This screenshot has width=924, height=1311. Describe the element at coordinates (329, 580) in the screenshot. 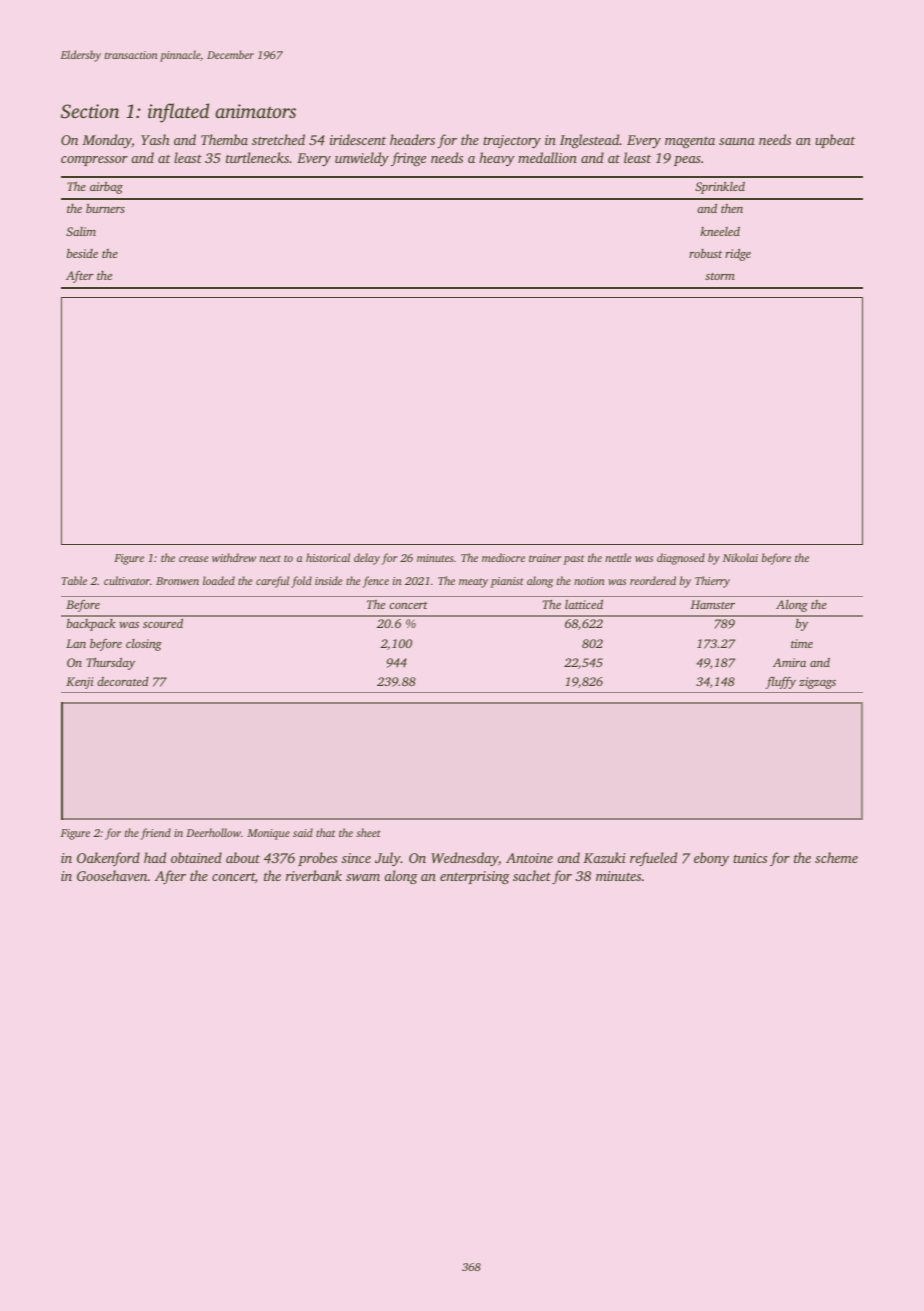

I see `inside` at that location.
